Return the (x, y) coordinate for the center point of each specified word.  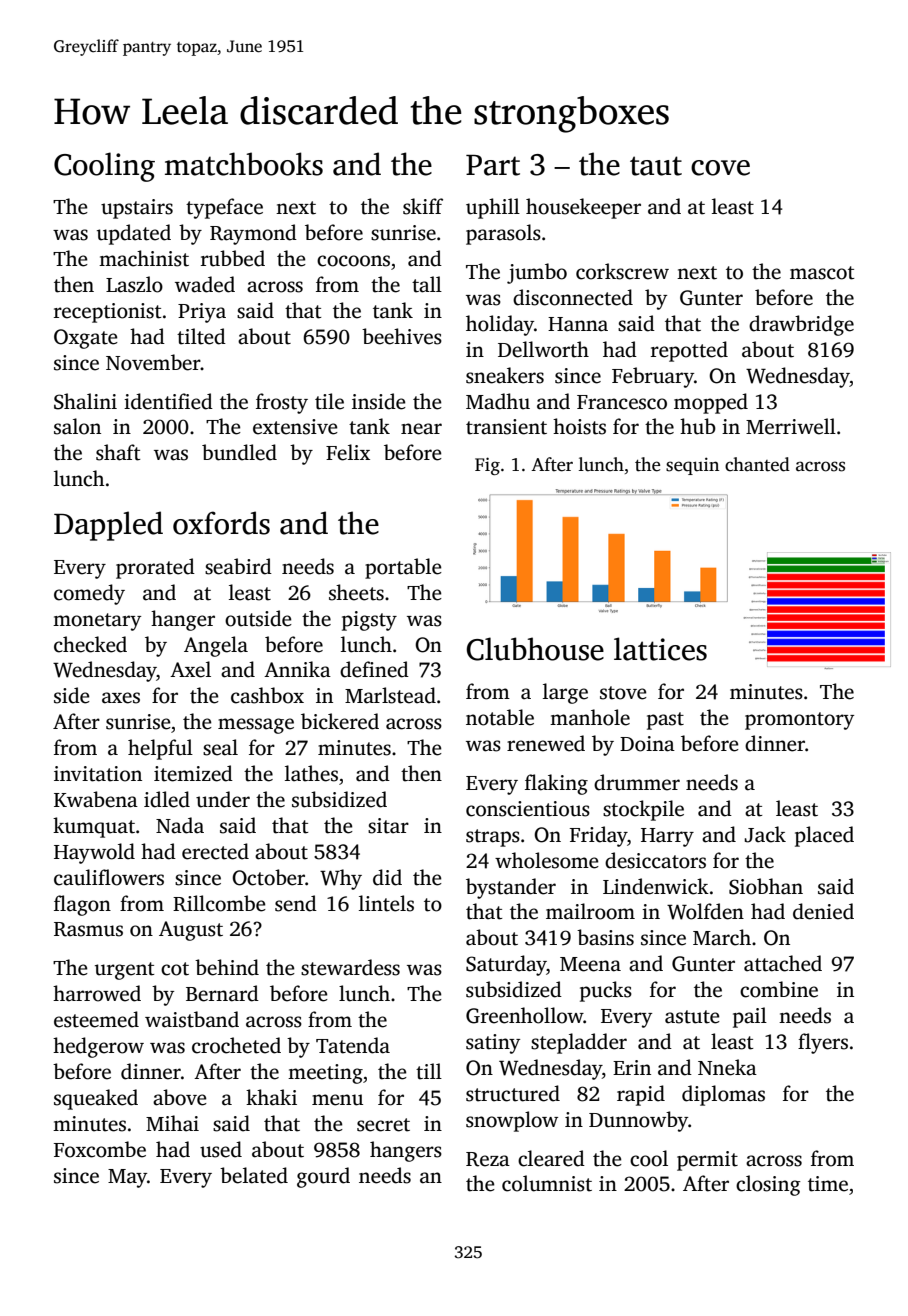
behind (227, 967)
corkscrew (622, 271)
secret (383, 1125)
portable (403, 568)
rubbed (233, 258)
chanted (757, 464)
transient (506, 427)
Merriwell (791, 426)
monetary (97, 622)
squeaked (96, 1099)
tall (427, 284)
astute (692, 1017)
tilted (201, 336)
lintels (386, 903)
